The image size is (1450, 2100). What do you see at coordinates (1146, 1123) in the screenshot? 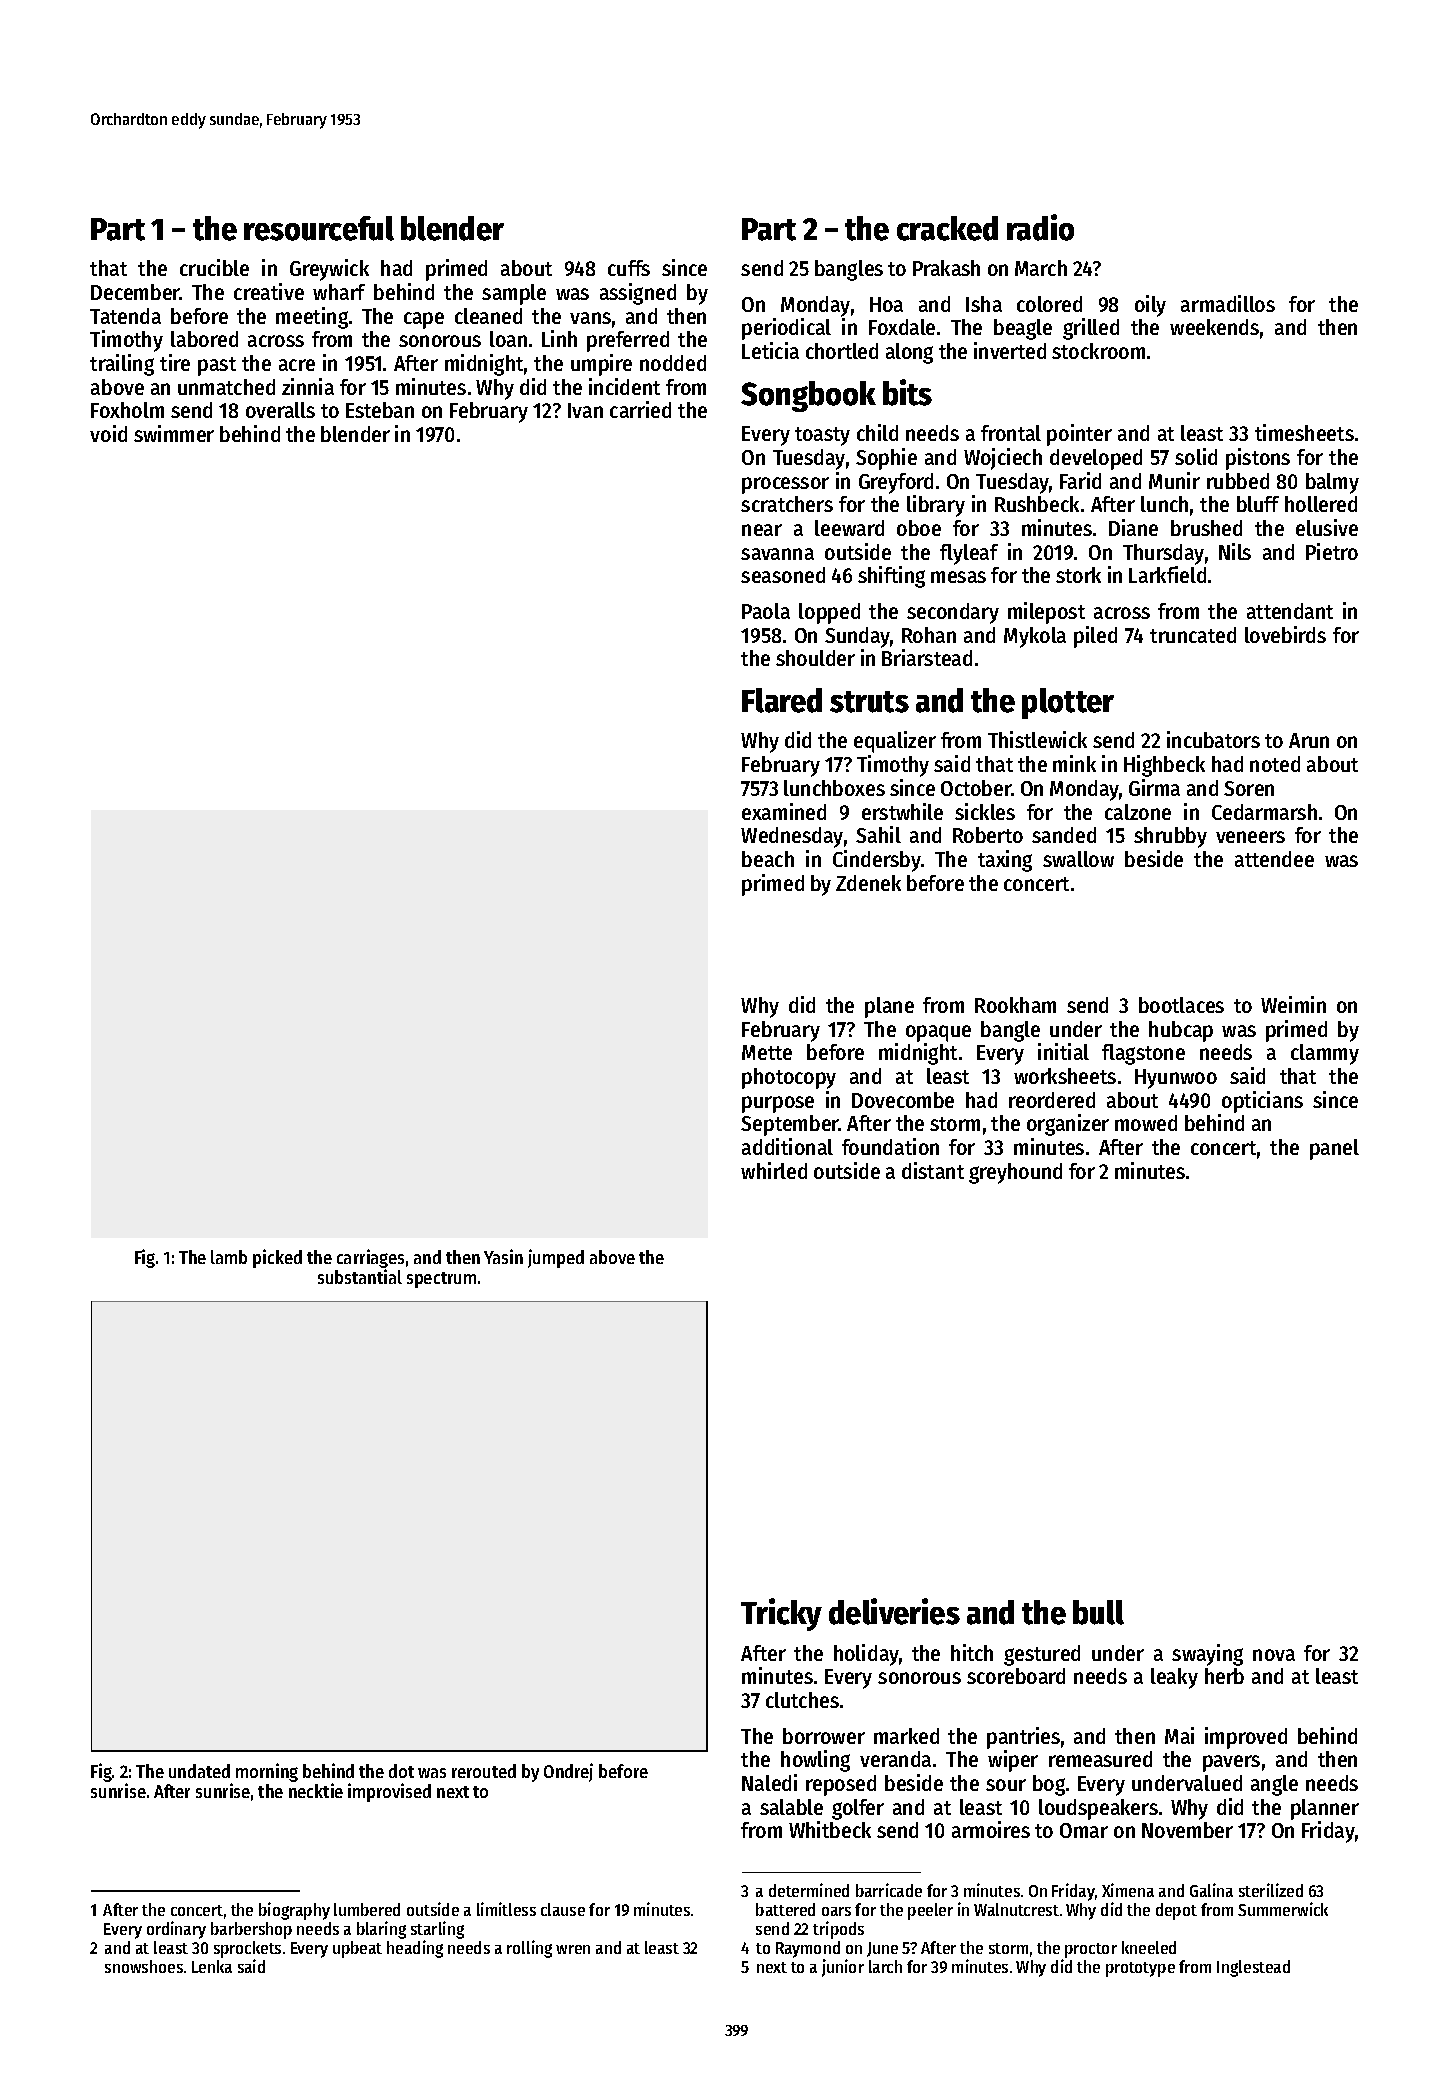
I see `mowed` at bounding box center [1146, 1123].
